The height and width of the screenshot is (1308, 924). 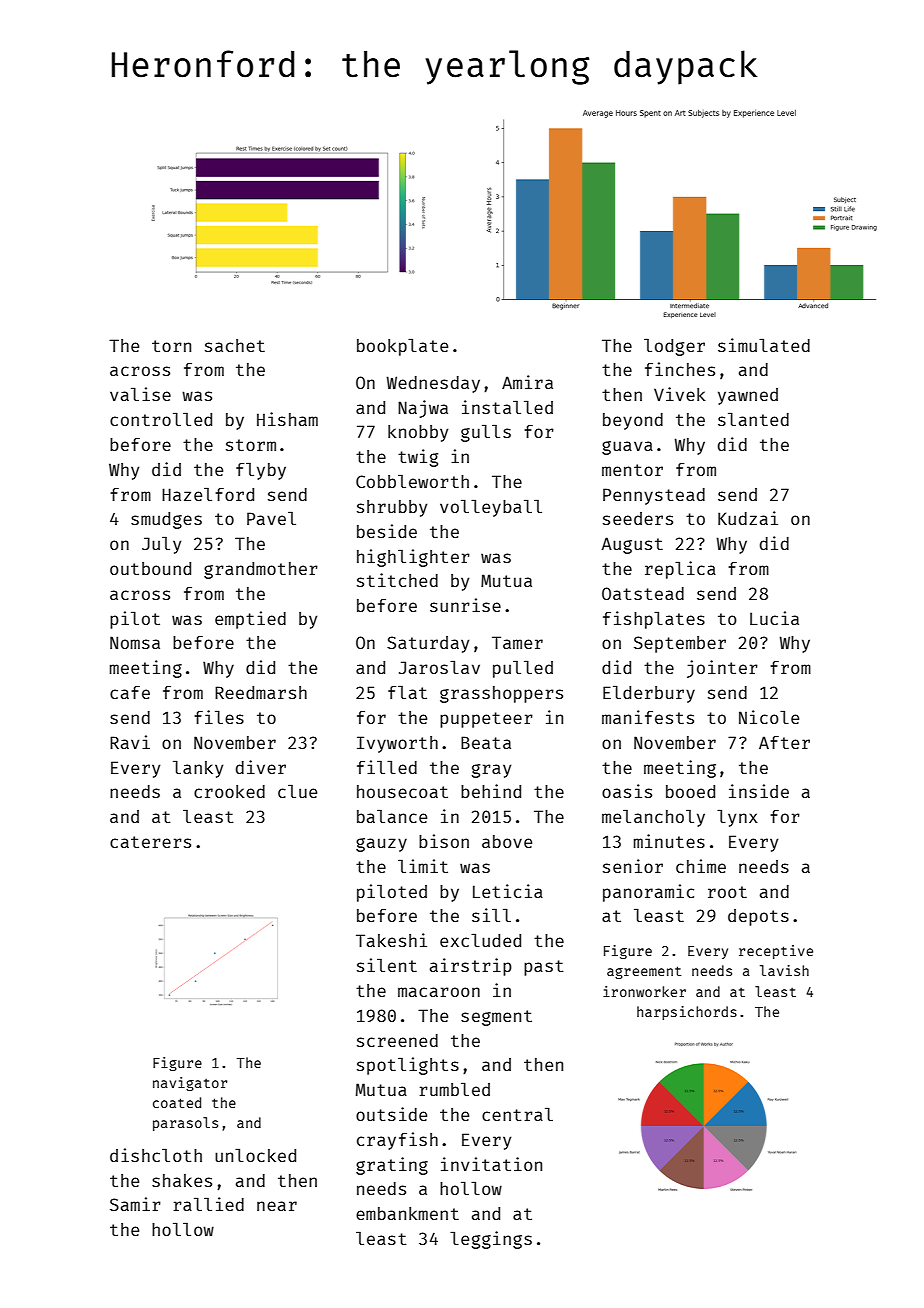 I want to click on harpsichords, so click(x=687, y=1013).
